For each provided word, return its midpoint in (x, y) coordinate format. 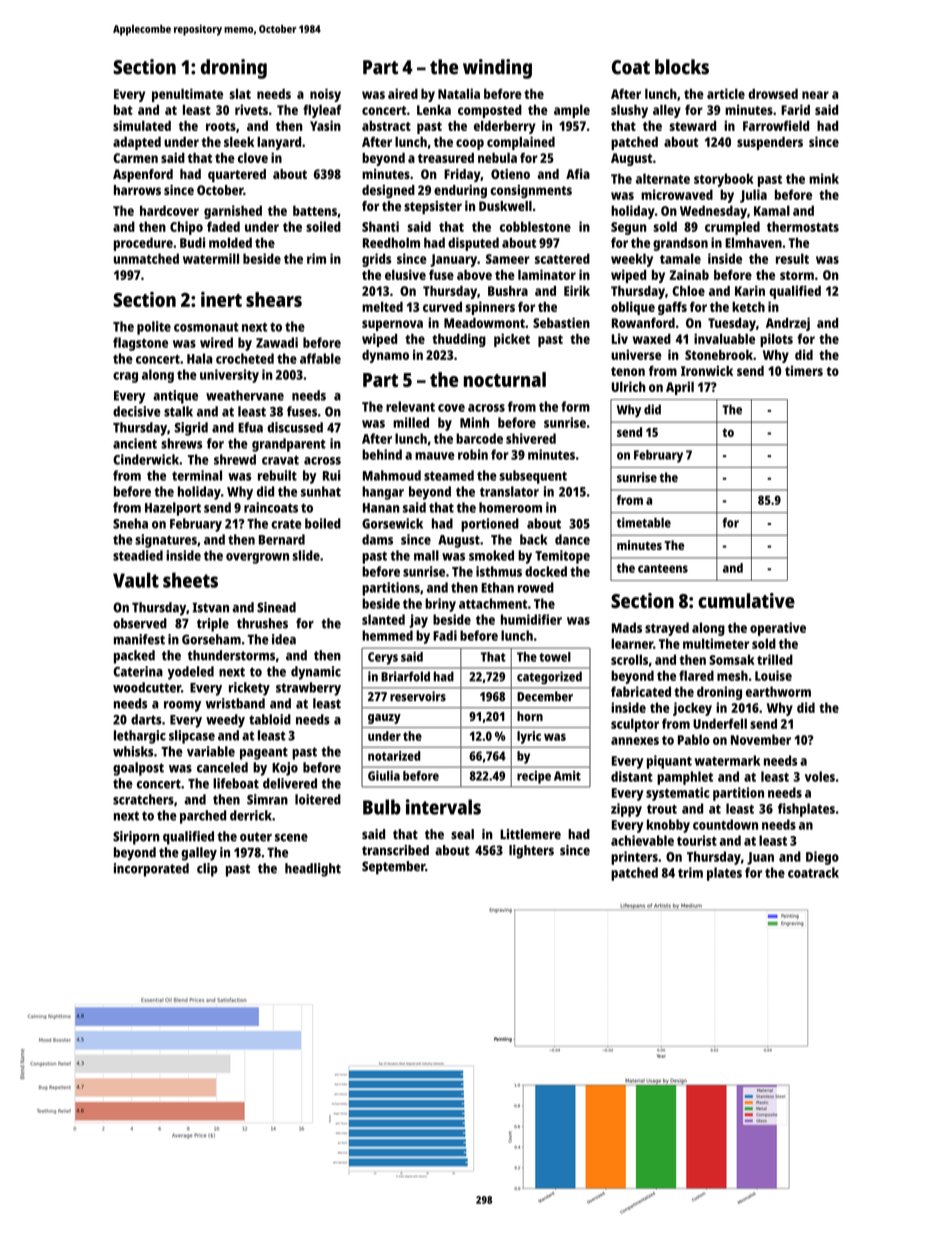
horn (530, 716)
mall (426, 555)
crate (286, 524)
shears (274, 299)
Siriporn (136, 838)
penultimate (187, 95)
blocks (682, 67)
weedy (225, 721)
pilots (776, 340)
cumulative (746, 600)
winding (497, 69)
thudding (459, 340)
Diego (822, 858)
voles (820, 776)
